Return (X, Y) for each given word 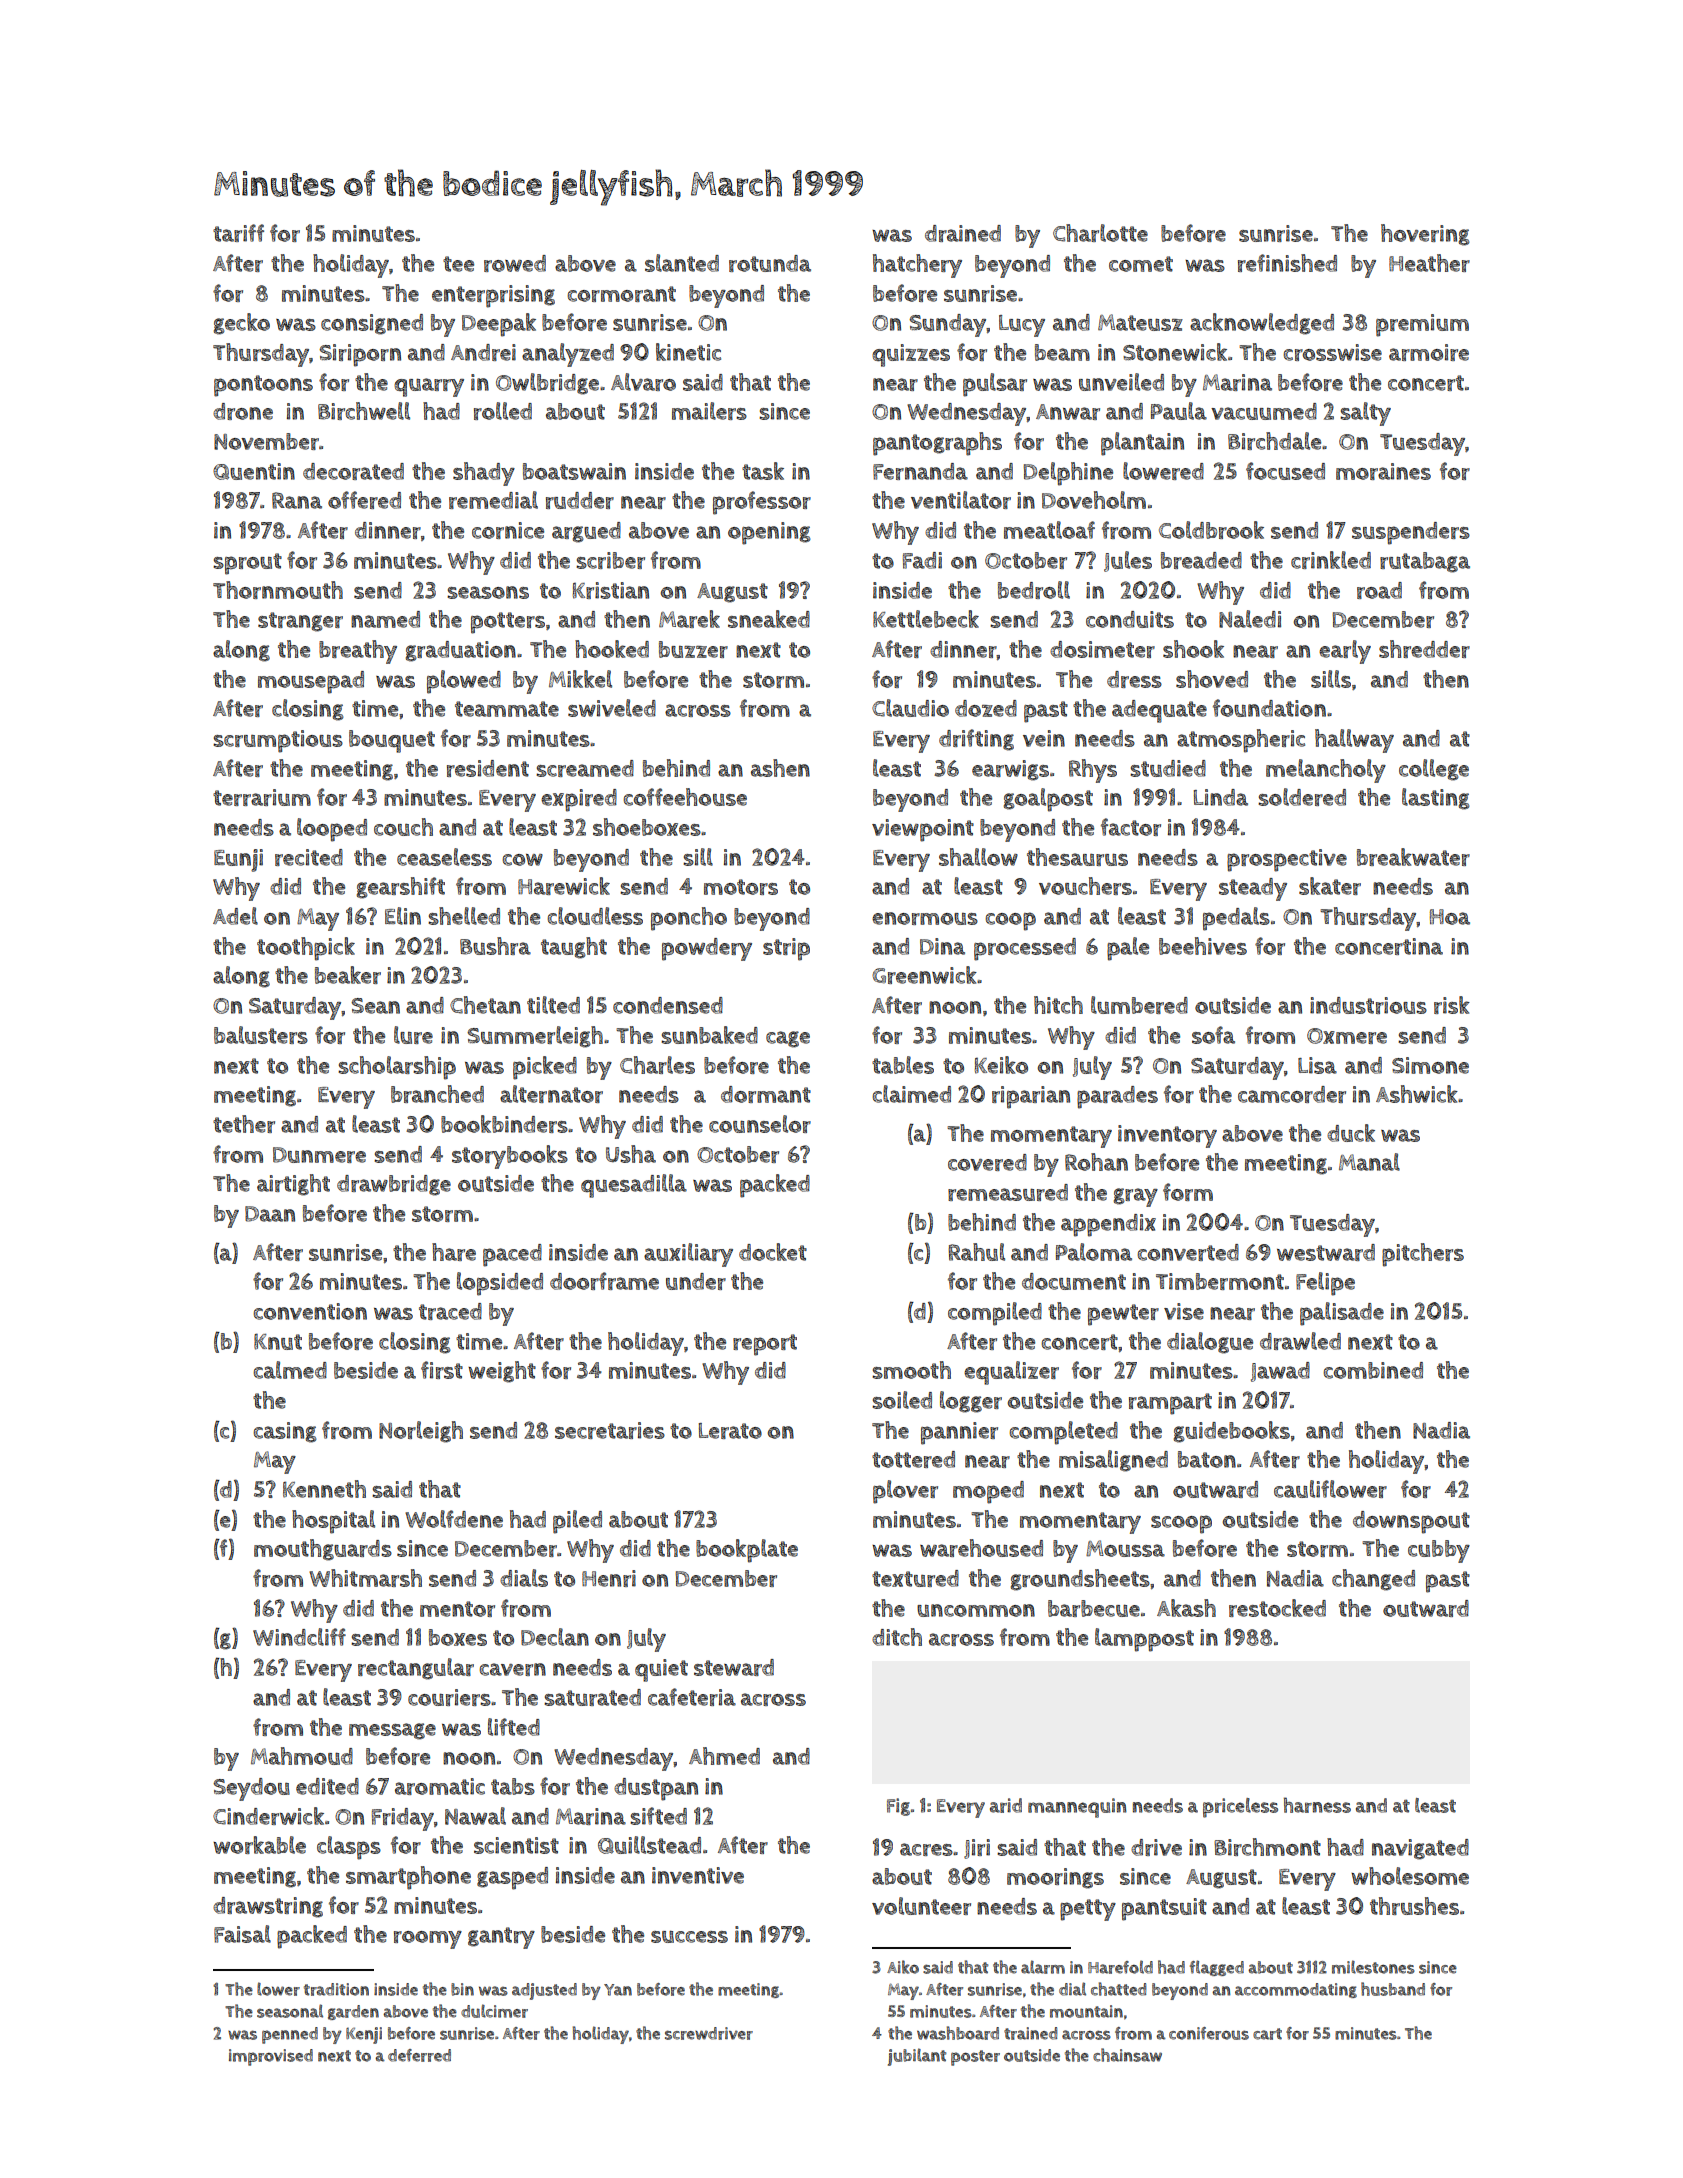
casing (285, 1432)
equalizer (1011, 1373)
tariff (238, 233)
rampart (1170, 1404)
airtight (293, 1185)
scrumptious (278, 741)
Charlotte (1100, 233)
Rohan (1096, 1162)
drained (963, 233)
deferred (419, 2055)
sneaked (769, 619)
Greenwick (924, 975)
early (1345, 652)
